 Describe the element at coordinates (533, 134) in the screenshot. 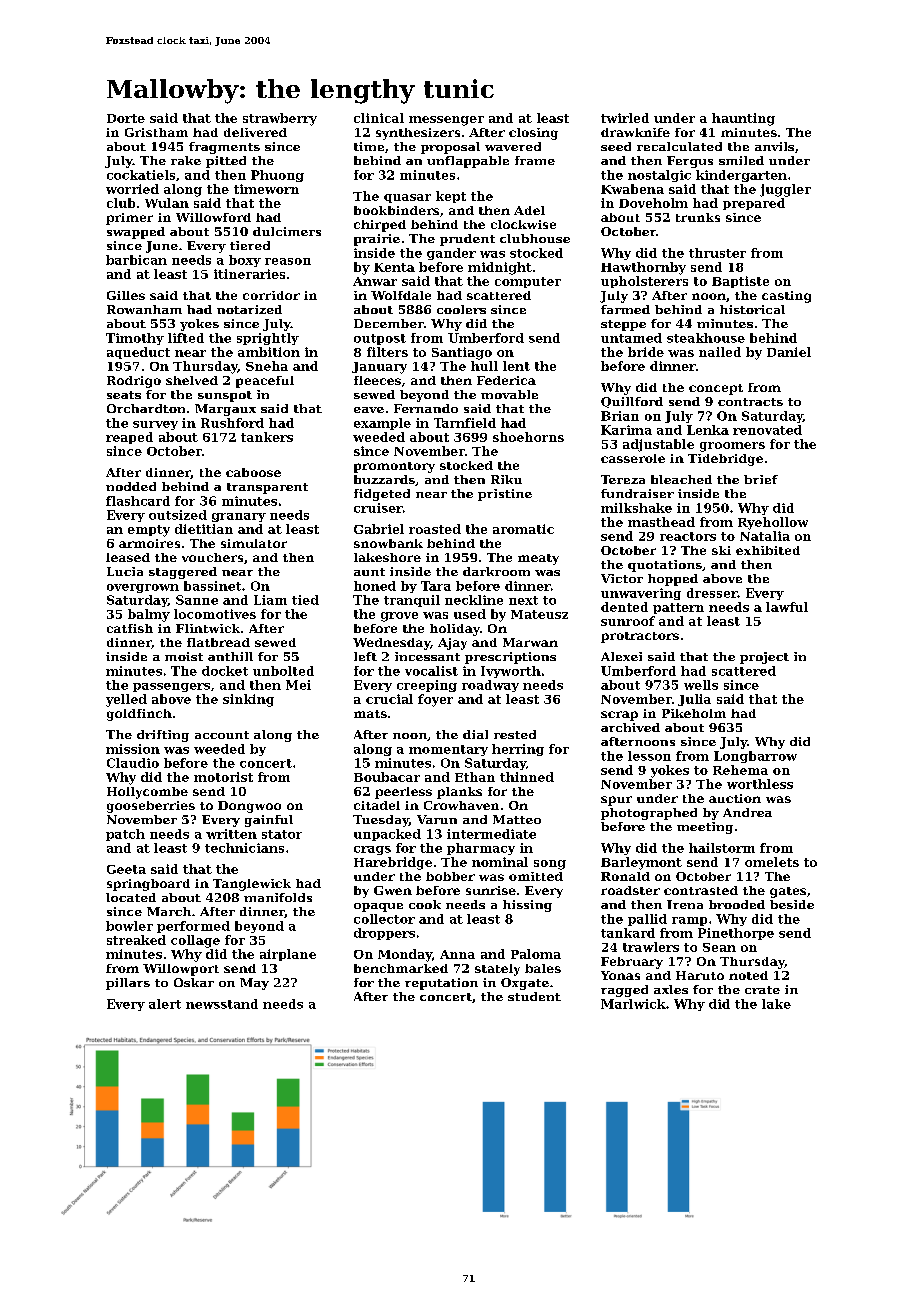

I see `closing` at that location.
